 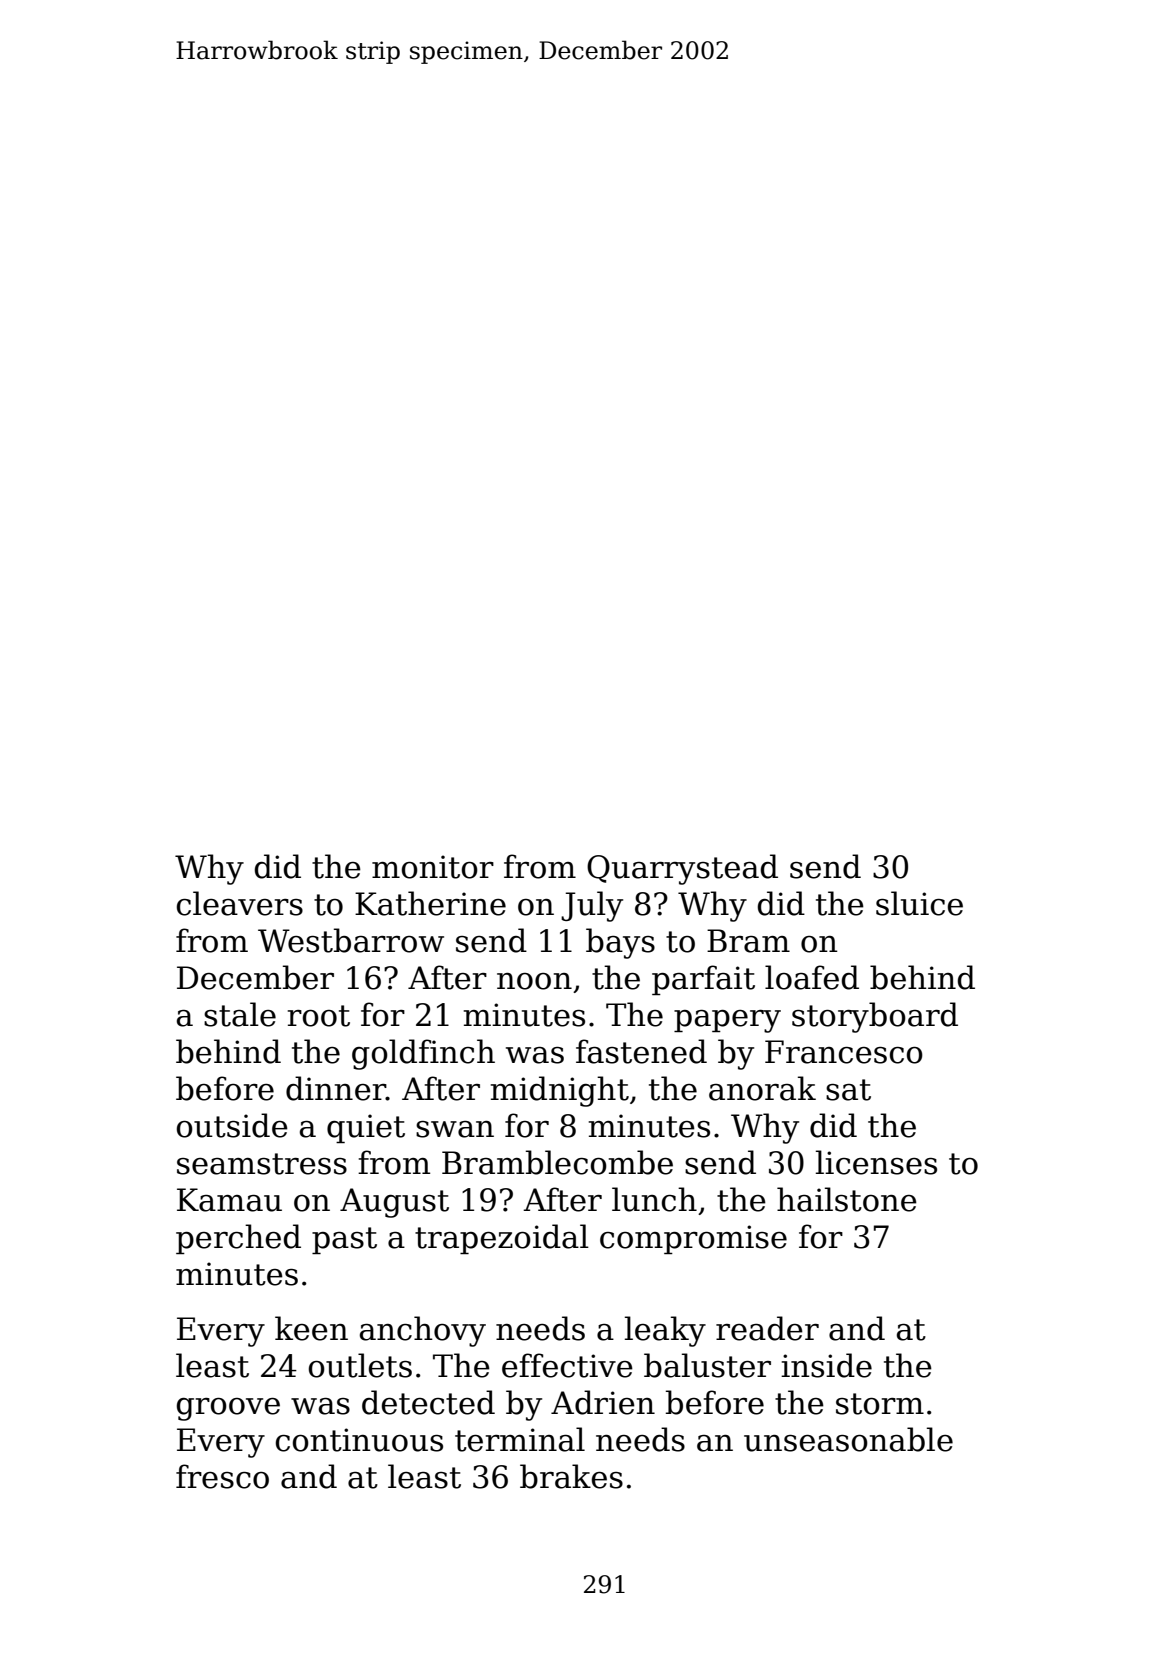 What do you see at coordinates (654, 1199) in the page?
I see `lunch` at bounding box center [654, 1199].
